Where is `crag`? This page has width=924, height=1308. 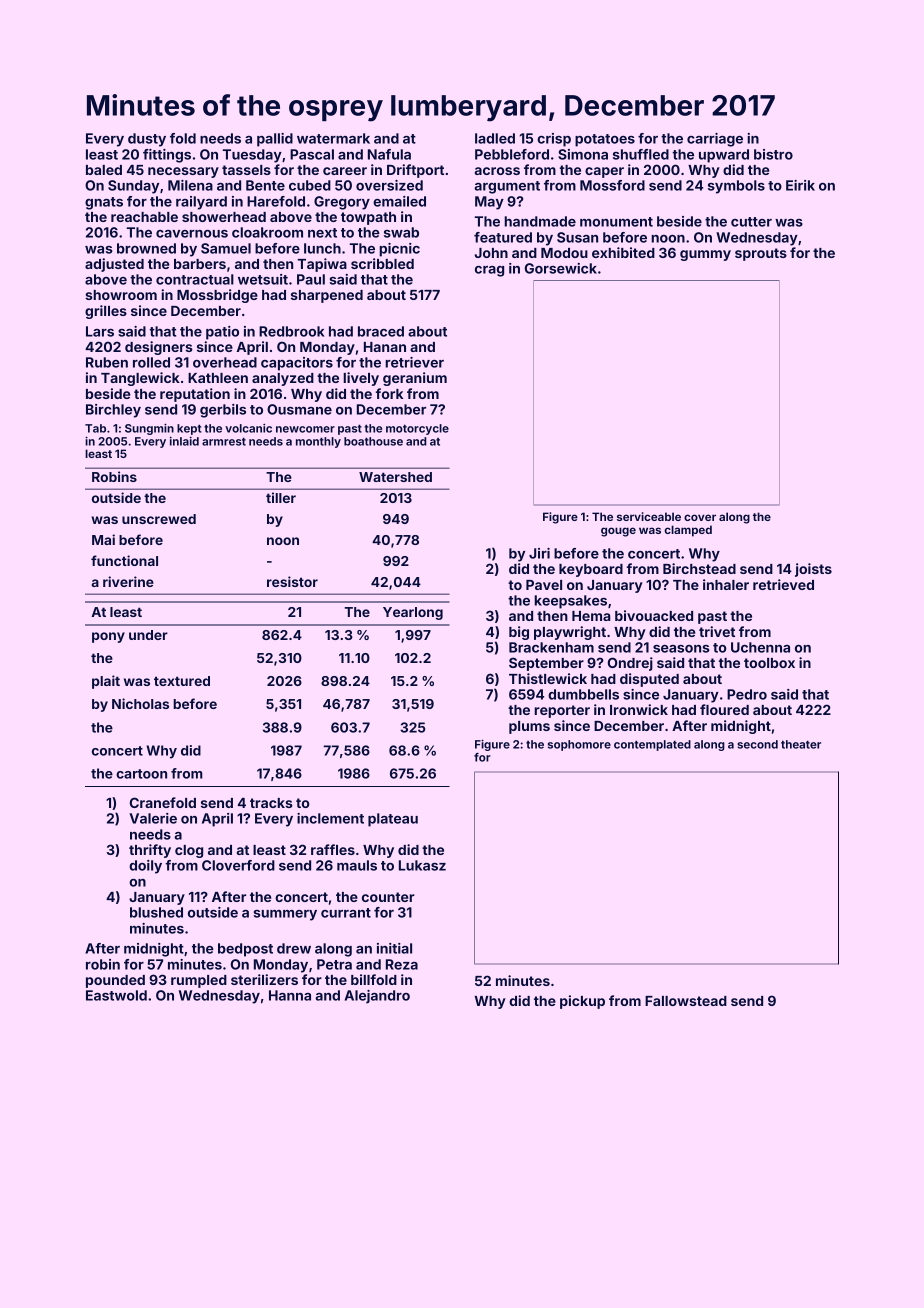 crag is located at coordinates (489, 271).
